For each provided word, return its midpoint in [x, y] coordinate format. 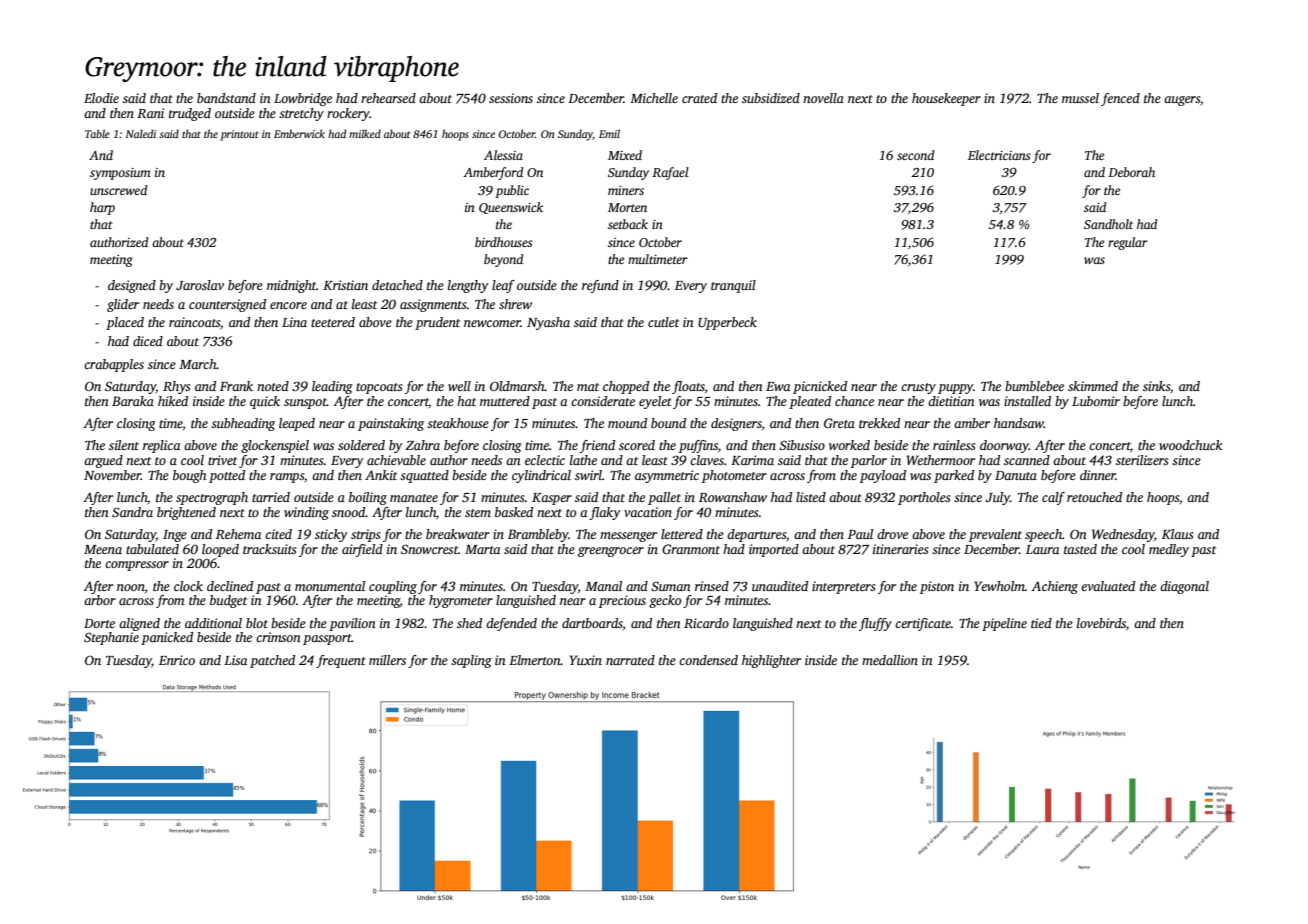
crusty [918, 388]
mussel [1080, 98]
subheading [243, 424]
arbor [100, 600]
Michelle [654, 98]
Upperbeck [727, 323]
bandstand [226, 98]
